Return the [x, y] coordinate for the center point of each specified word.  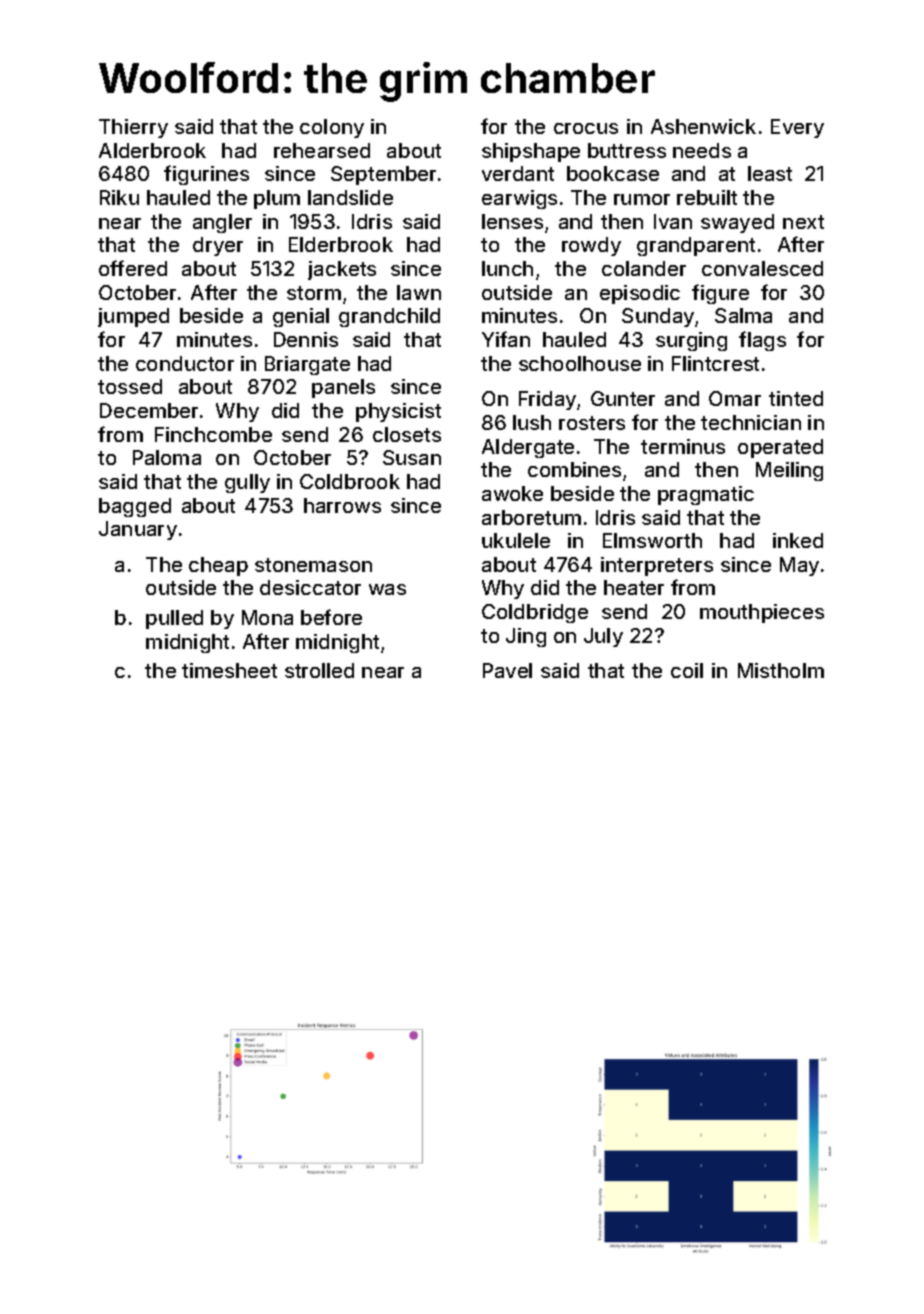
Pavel [507, 670]
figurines [206, 175]
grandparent [696, 246]
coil [687, 670]
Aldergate [528, 448]
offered [133, 268]
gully [247, 483]
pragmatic [706, 495]
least [770, 173]
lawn [419, 292]
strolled [319, 670]
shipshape [531, 152]
